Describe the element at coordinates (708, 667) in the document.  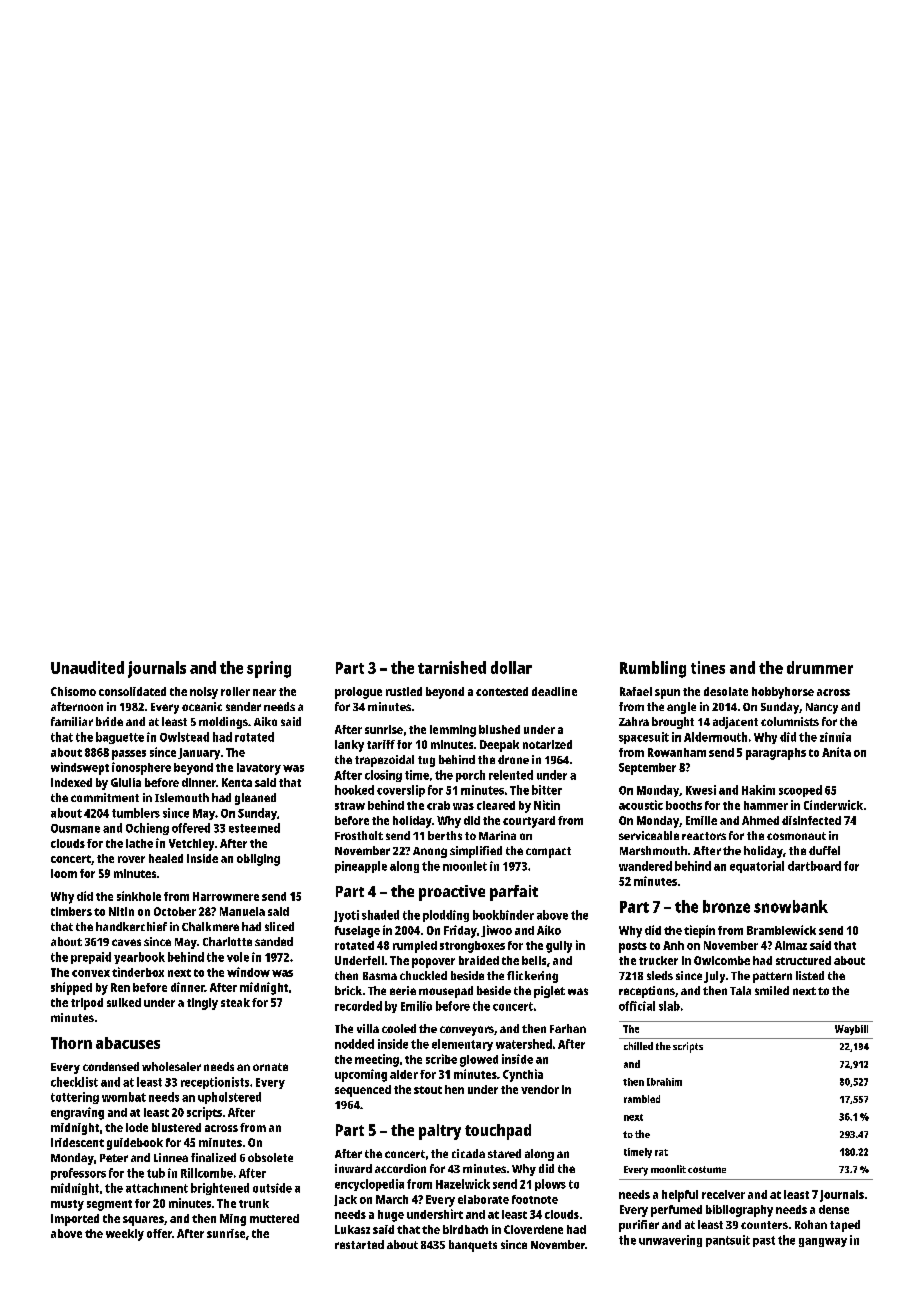
I see `tines` at that location.
